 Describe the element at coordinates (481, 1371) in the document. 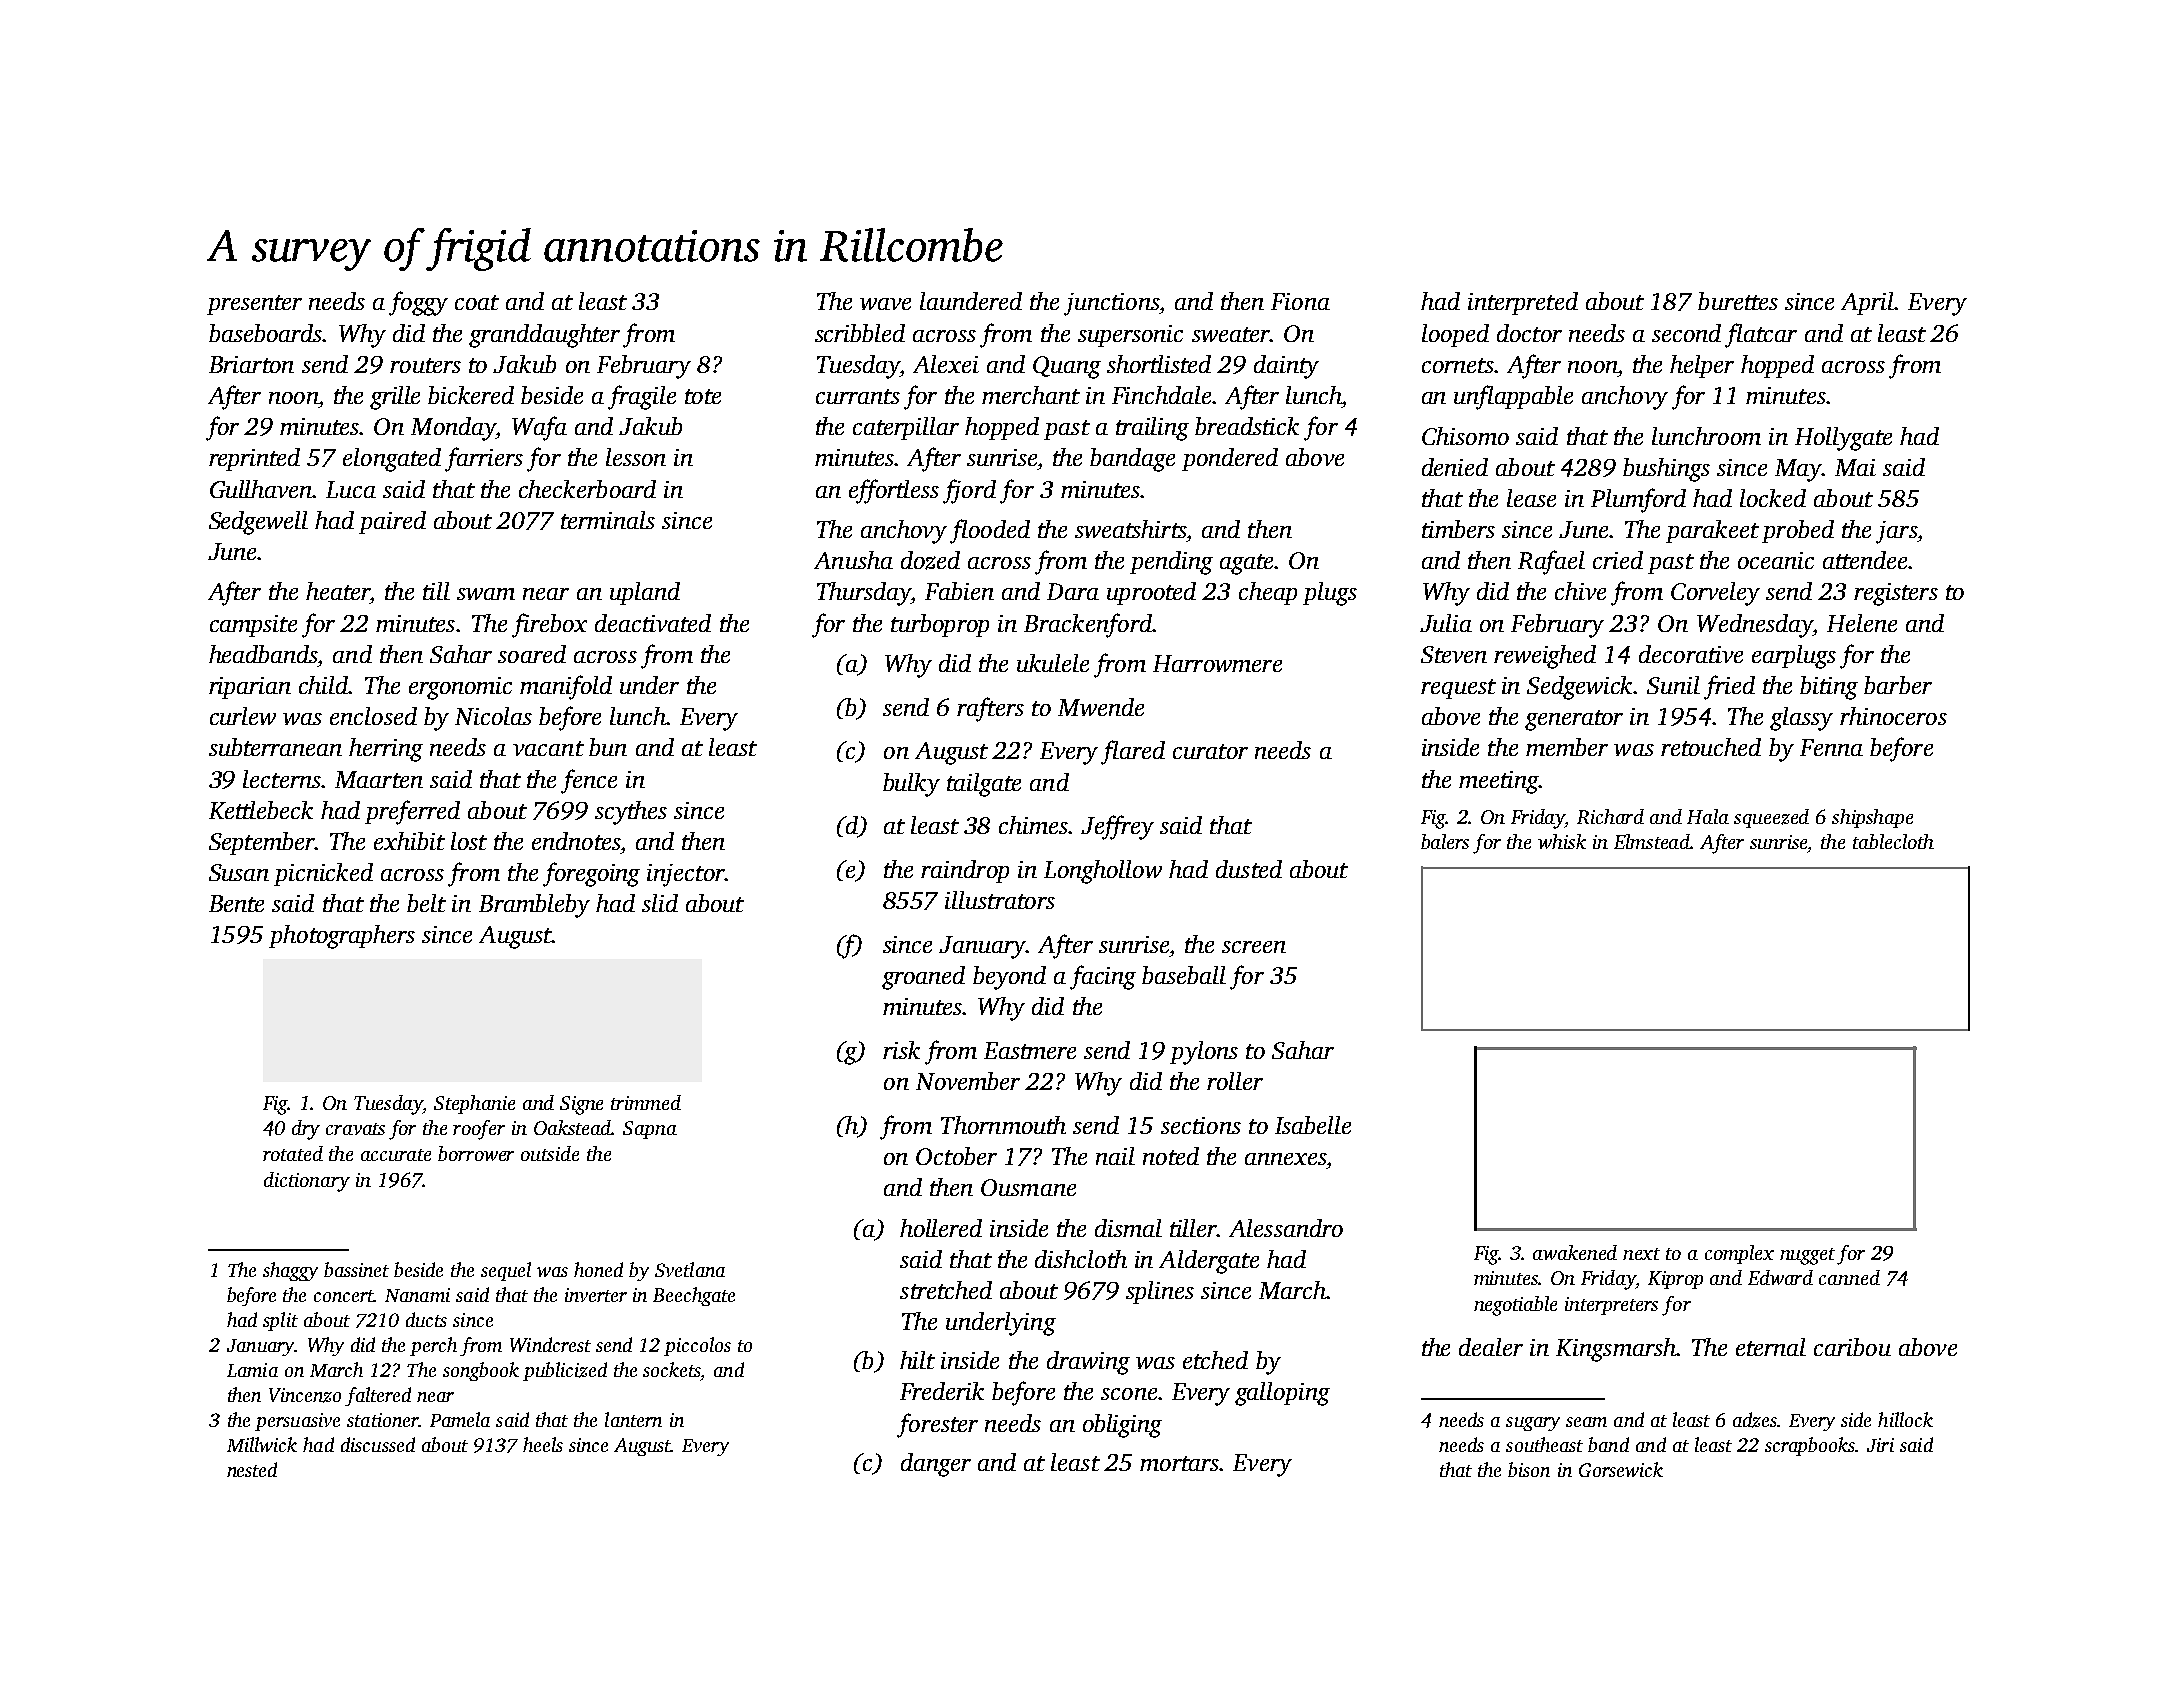

I see `songbook` at that location.
